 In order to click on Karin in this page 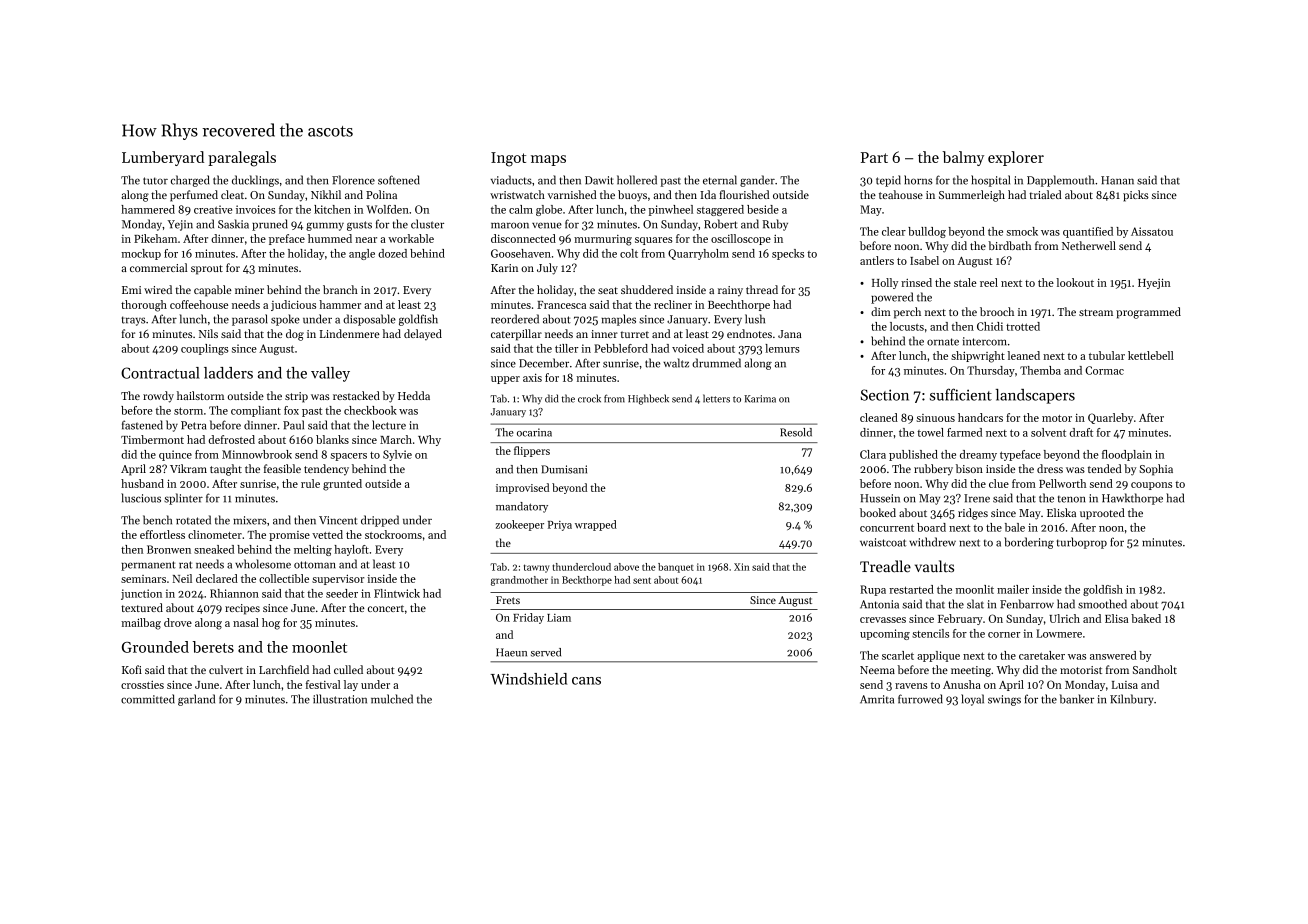, I will do `click(504, 268)`.
